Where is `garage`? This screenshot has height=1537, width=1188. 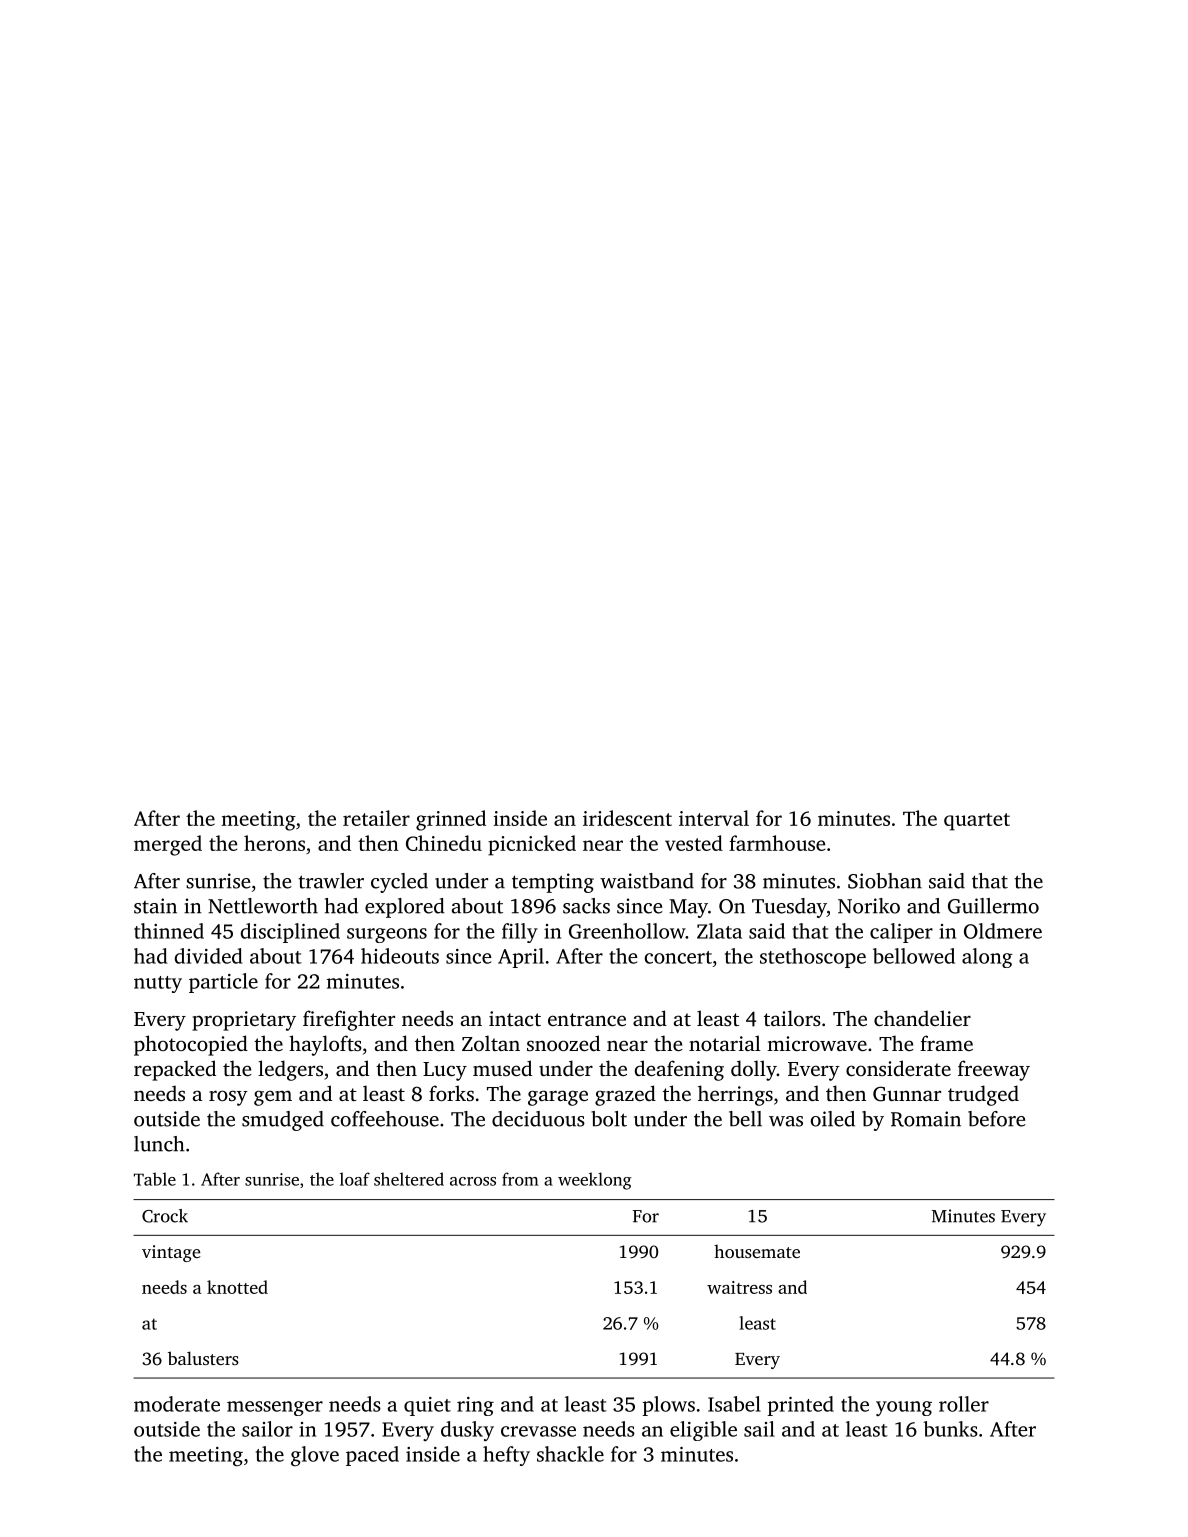 garage is located at coordinates (558, 1098).
